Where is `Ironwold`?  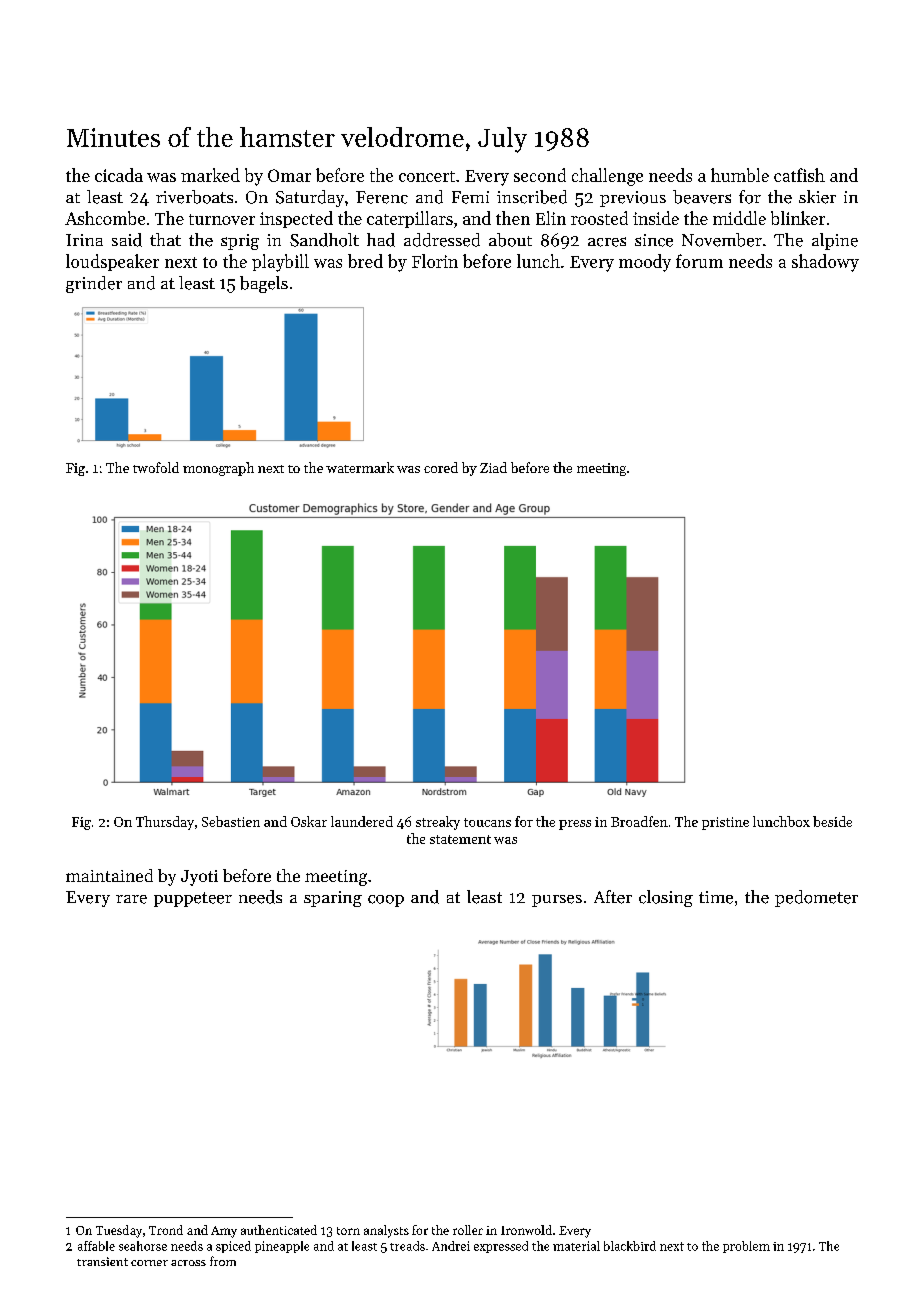
Ironwold is located at coordinates (526, 1230).
